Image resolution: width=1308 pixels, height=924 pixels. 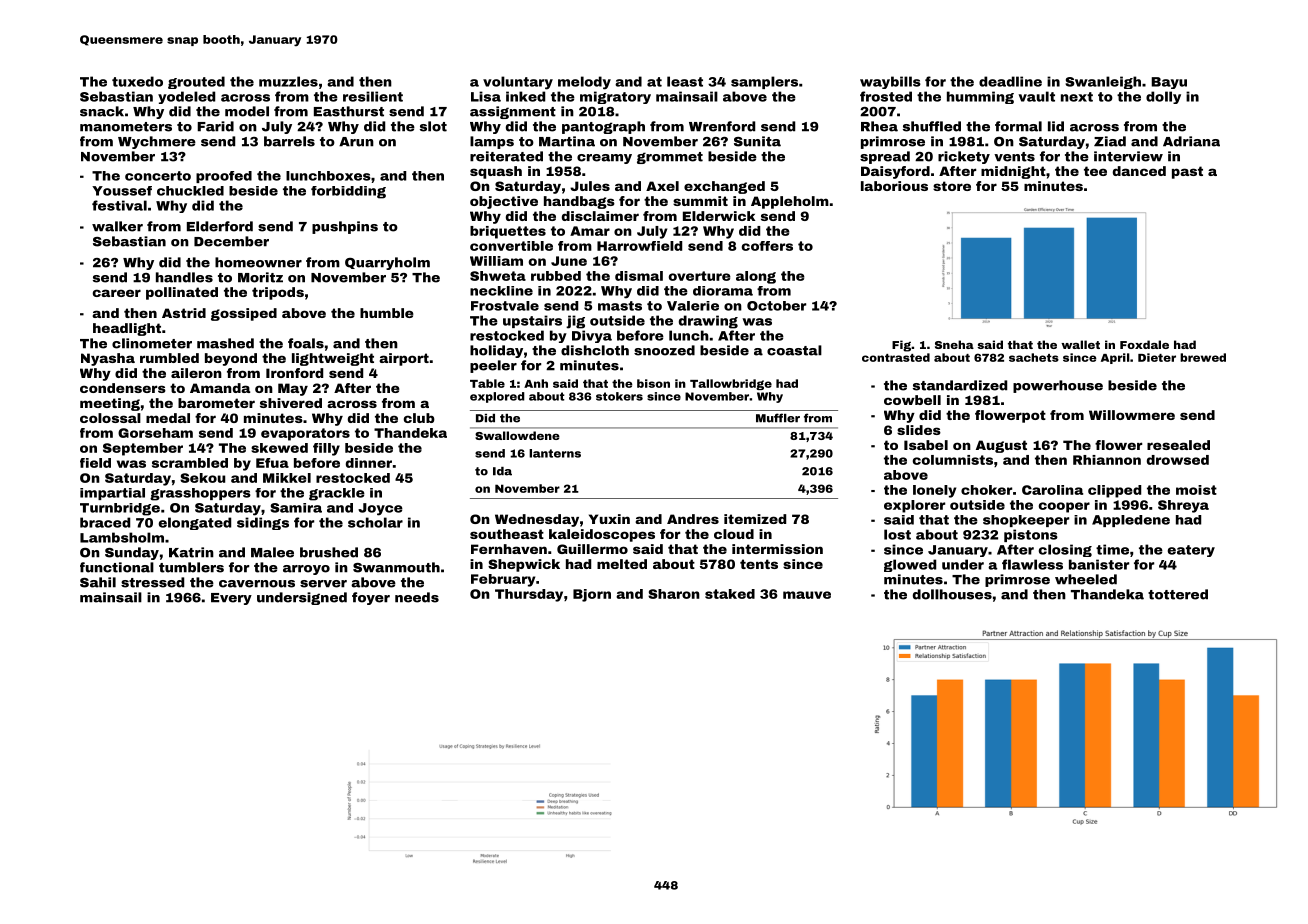 What do you see at coordinates (1203, 357) in the document?
I see `brewed` at bounding box center [1203, 357].
